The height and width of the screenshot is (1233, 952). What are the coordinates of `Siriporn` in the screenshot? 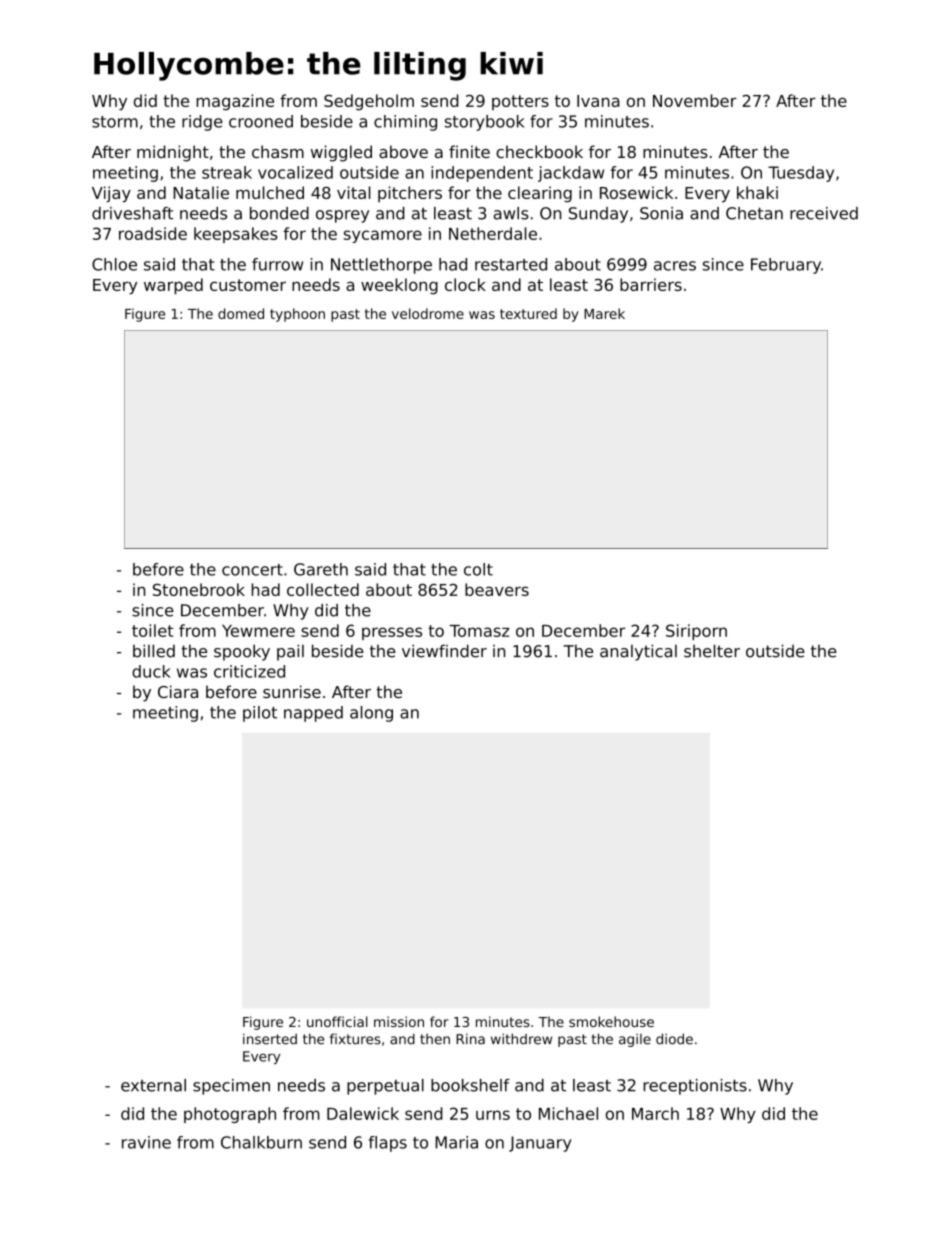 It's located at (696, 632).
